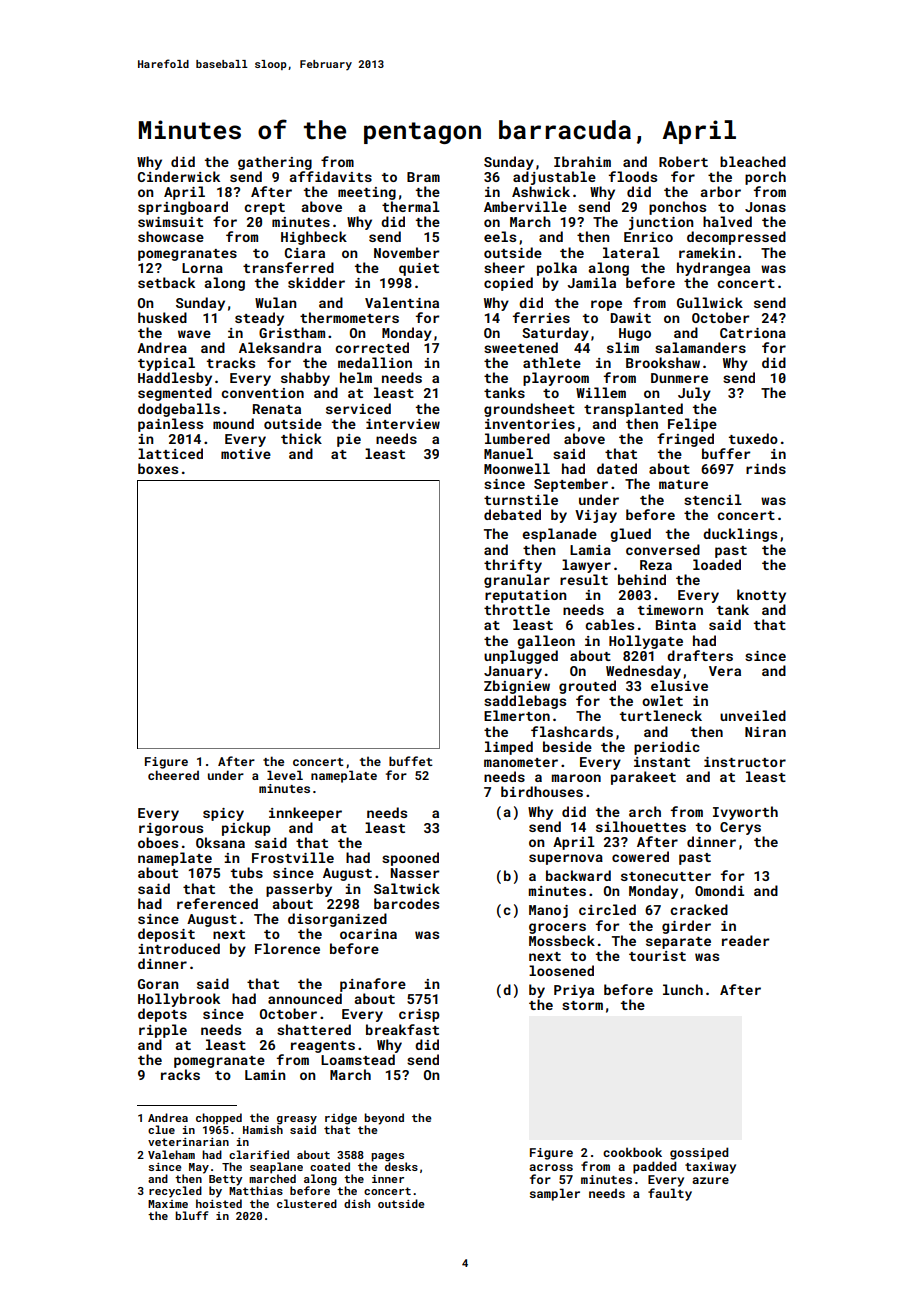  I want to click on gathering, so click(275, 163).
